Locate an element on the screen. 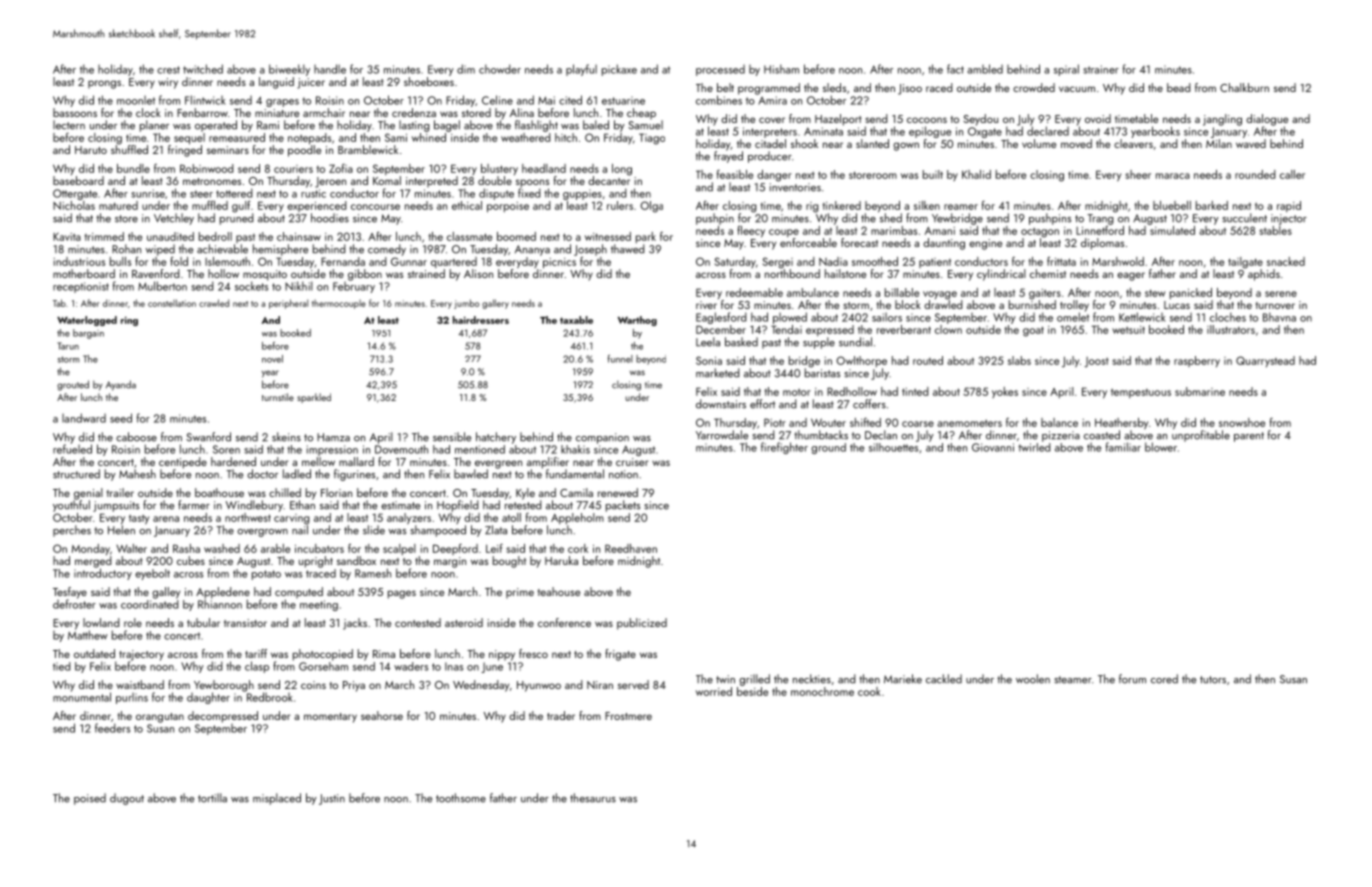  handle is located at coordinates (330, 69).
